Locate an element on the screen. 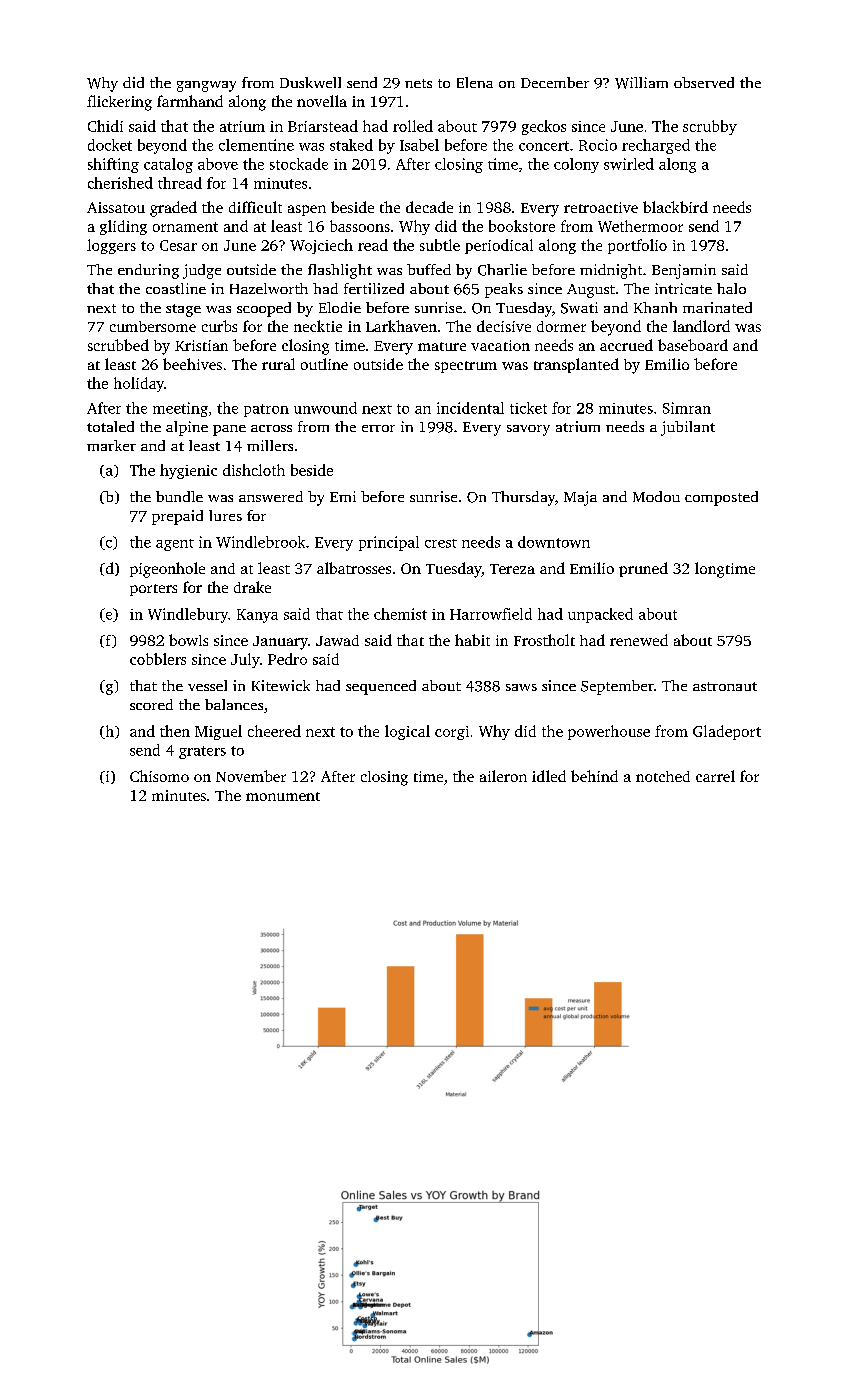 The image size is (849, 1400). observed is located at coordinates (704, 82).
